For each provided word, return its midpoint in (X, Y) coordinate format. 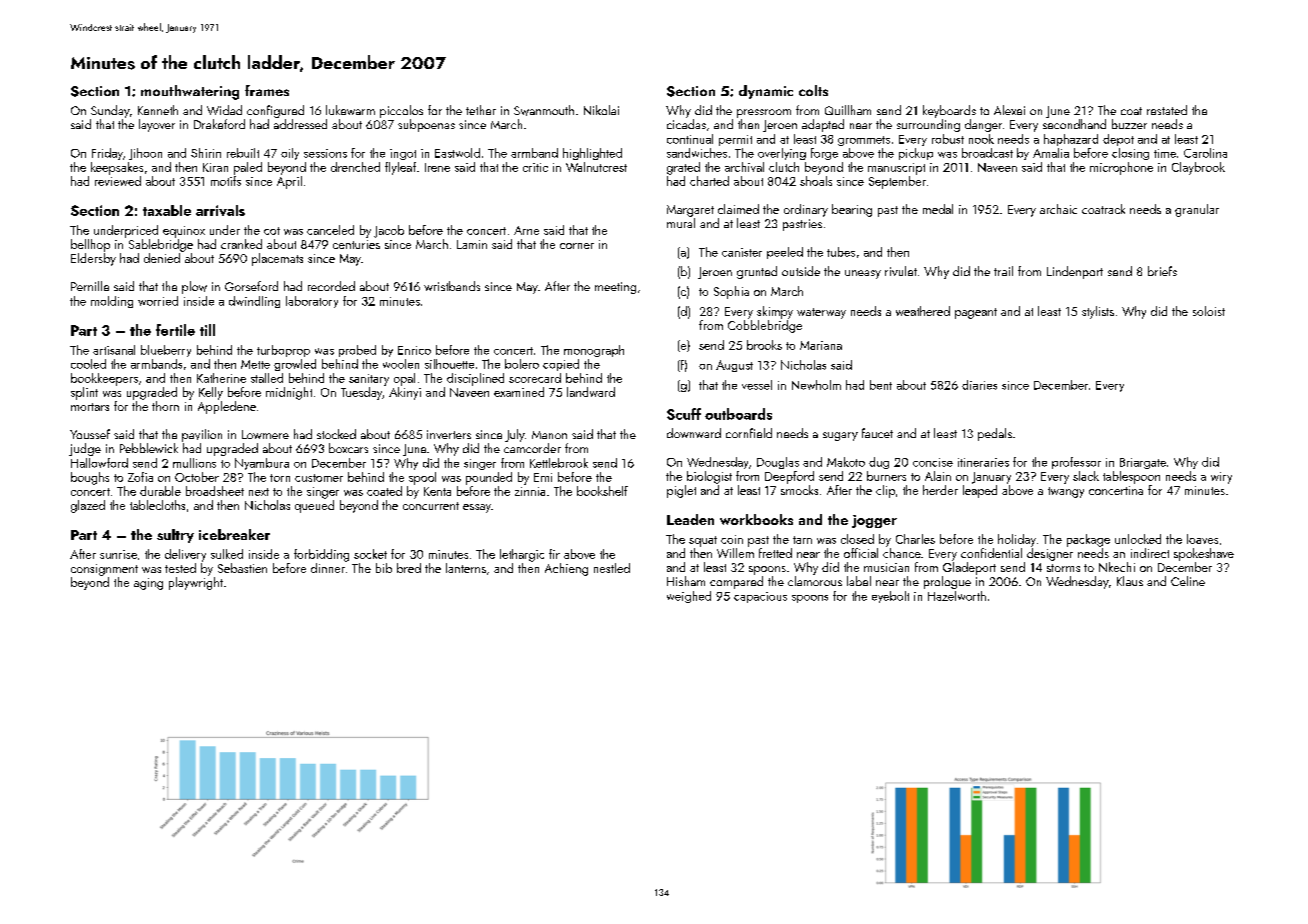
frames (267, 90)
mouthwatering (190, 92)
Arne (526, 230)
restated (1167, 110)
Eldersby (93, 259)
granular (1197, 210)
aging (148, 584)
